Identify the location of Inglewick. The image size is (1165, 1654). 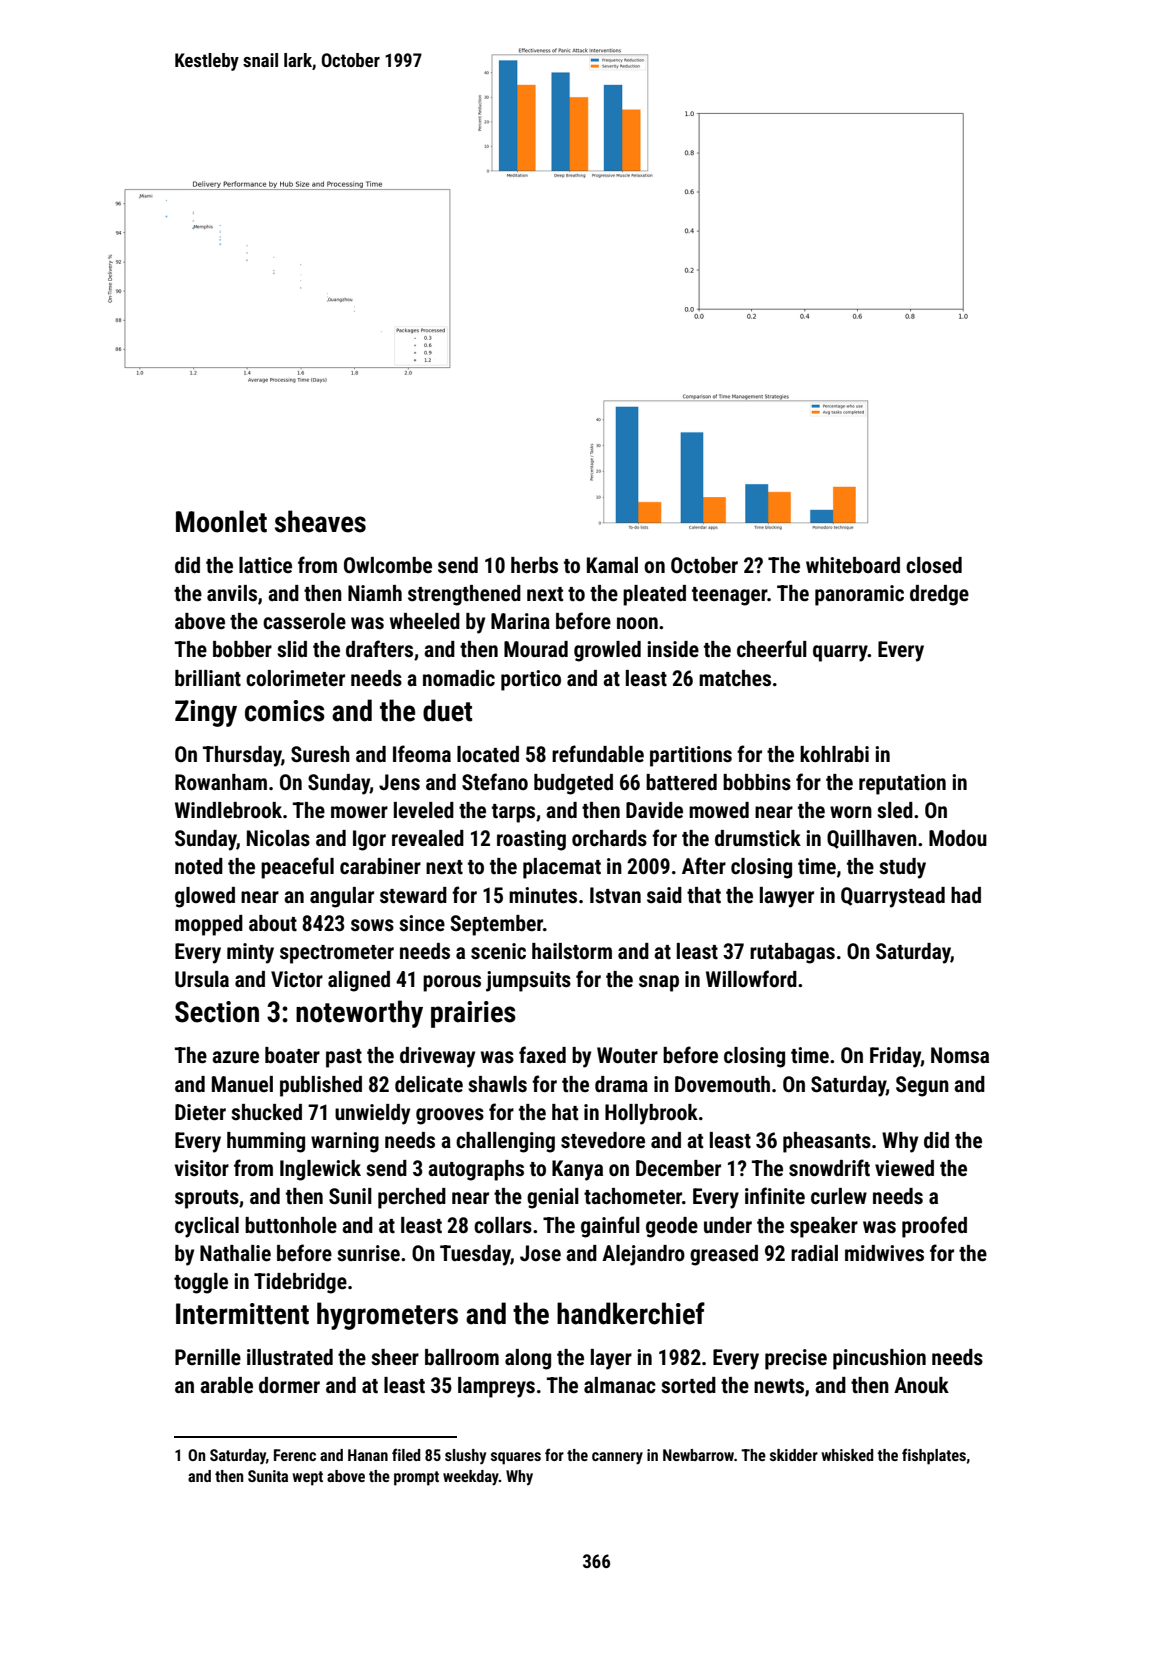
(320, 1170).
